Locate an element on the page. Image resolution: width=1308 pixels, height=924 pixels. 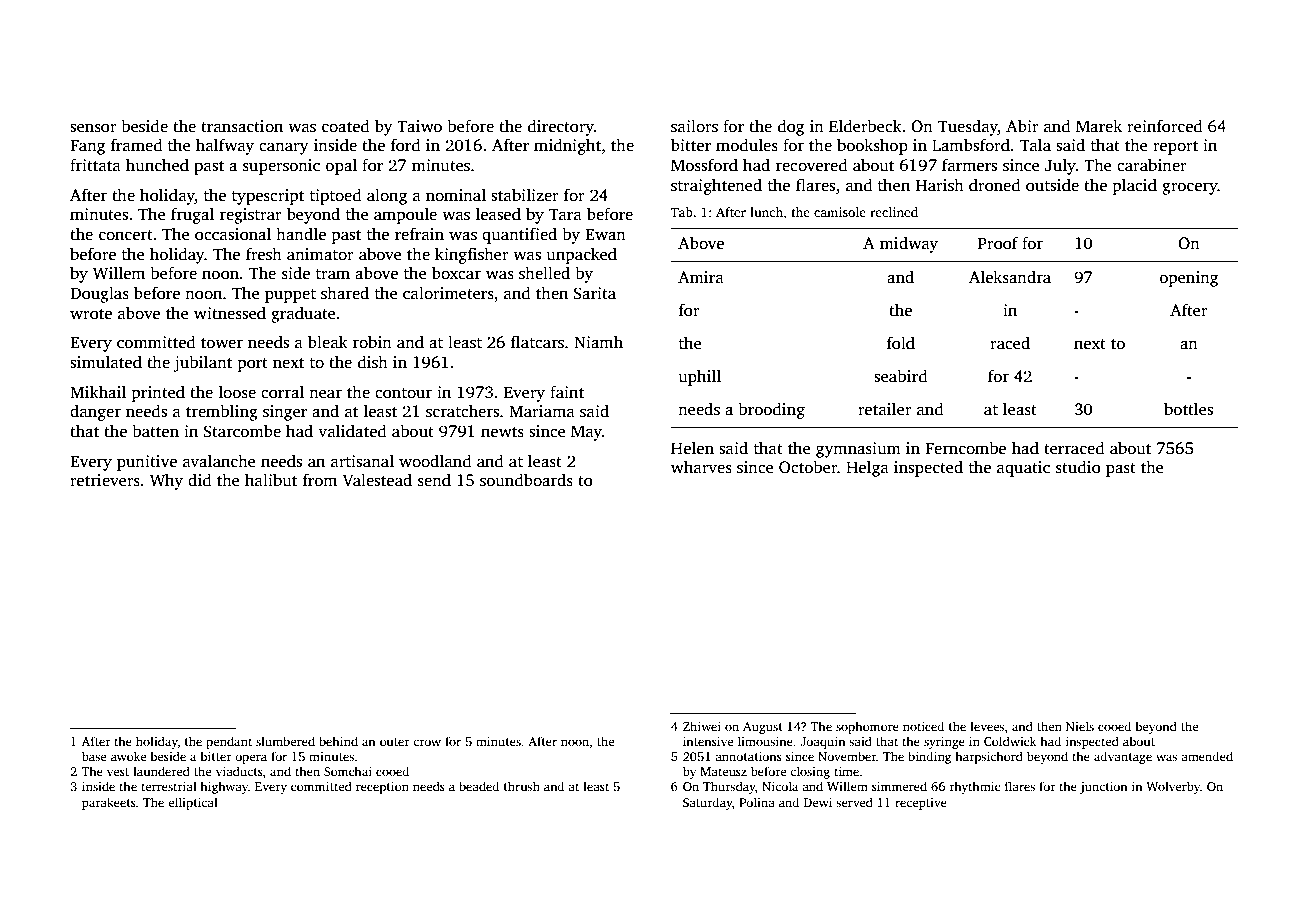
scratchers is located at coordinates (462, 411).
